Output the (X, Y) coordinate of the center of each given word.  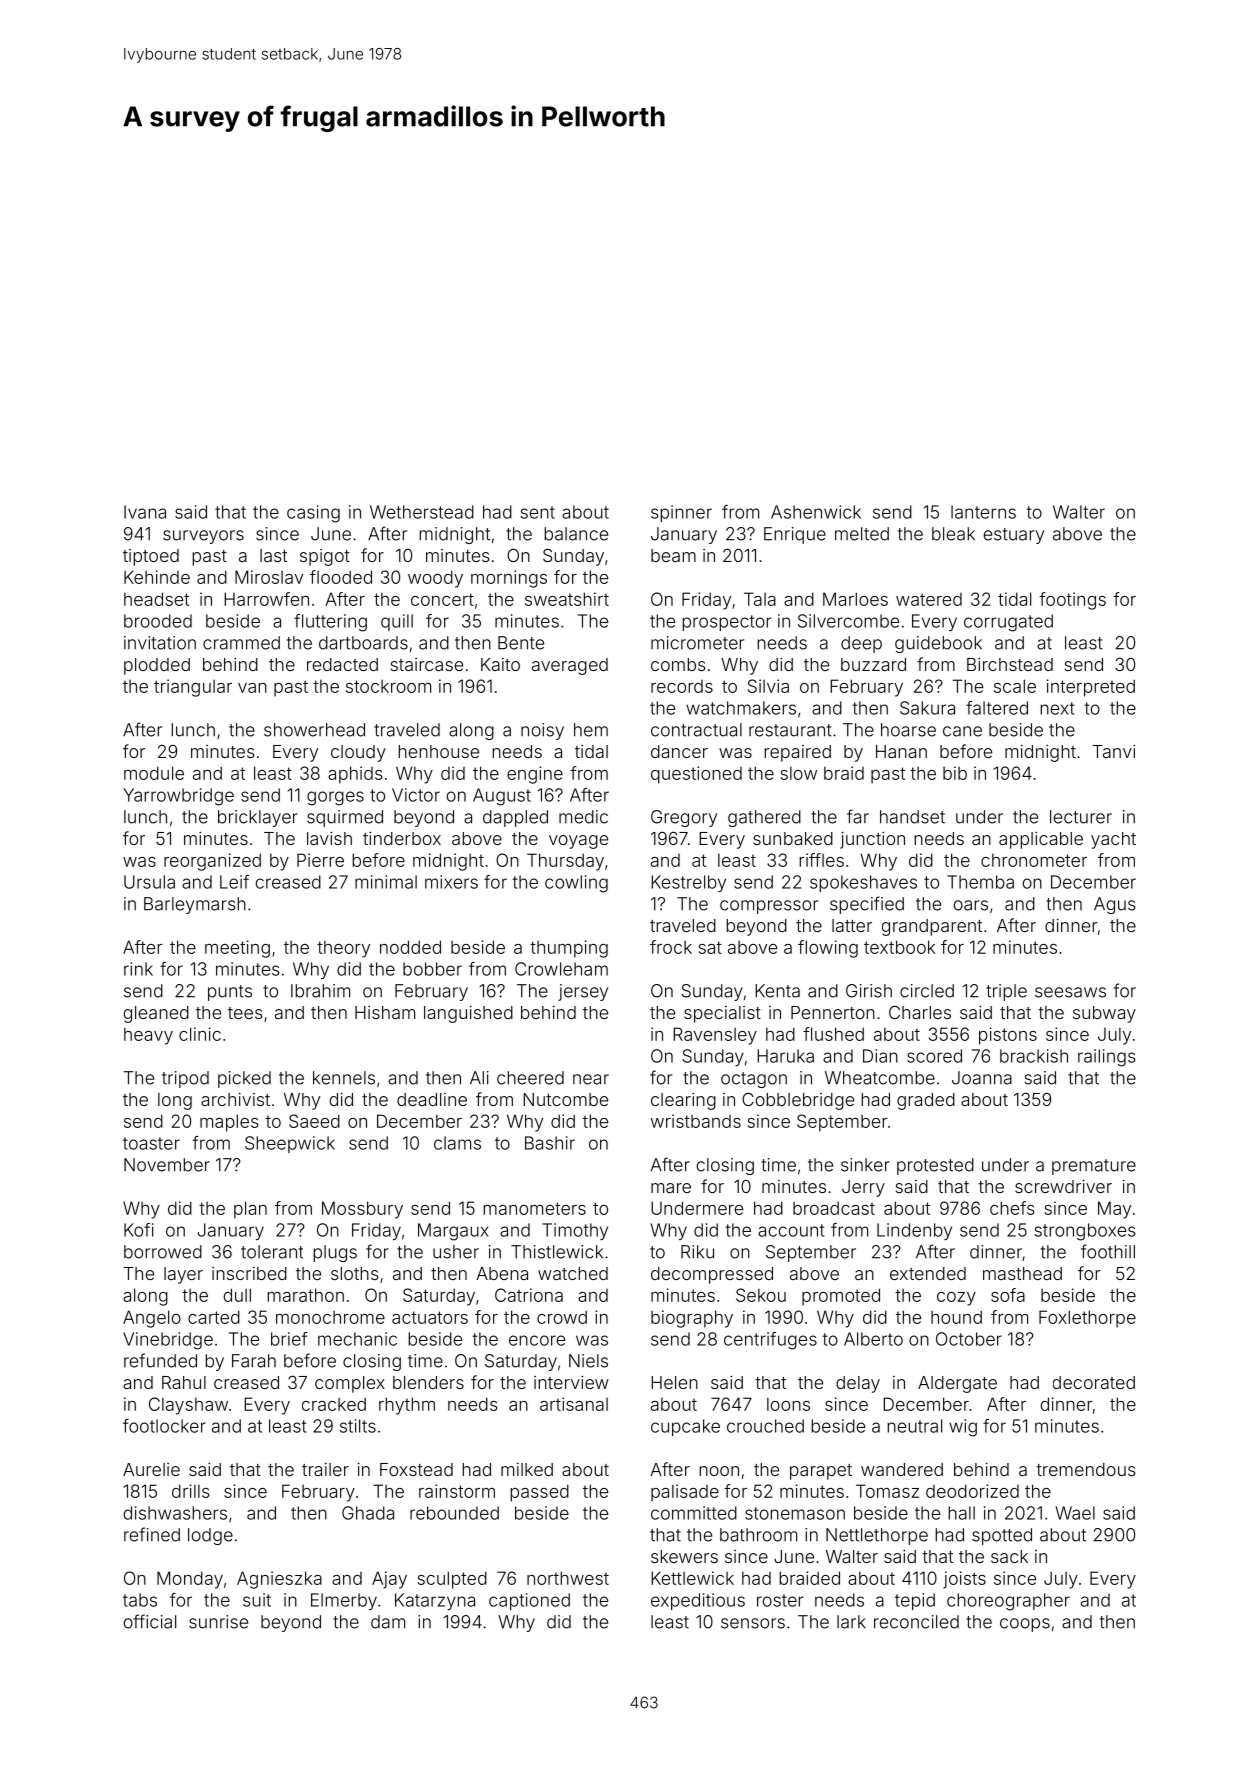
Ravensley (715, 1036)
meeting (237, 949)
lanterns (983, 512)
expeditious (698, 1601)
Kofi (139, 1230)
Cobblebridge (798, 1101)
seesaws (1070, 992)
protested (935, 1166)
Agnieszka (279, 1580)
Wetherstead (422, 512)
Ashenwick (816, 512)
